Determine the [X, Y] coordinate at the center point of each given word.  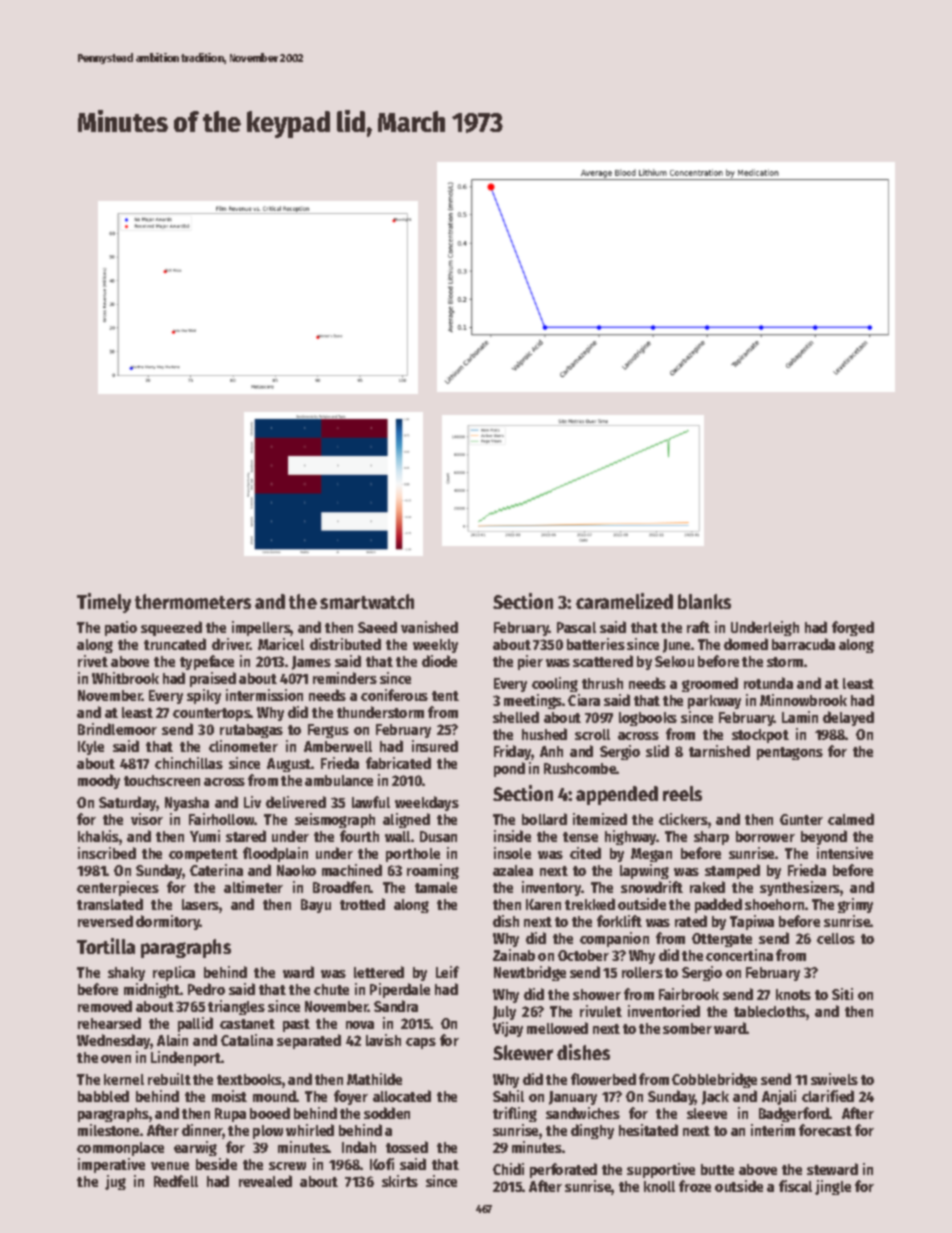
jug [115, 1182]
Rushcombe [580, 768]
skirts [400, 1181]
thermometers [193, 601]
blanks [704, 601]
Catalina [247, 1040]
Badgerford [794, 1114]
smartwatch [367, 601]
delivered [296, 802]
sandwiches [583, 1113]
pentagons [790, 753]
